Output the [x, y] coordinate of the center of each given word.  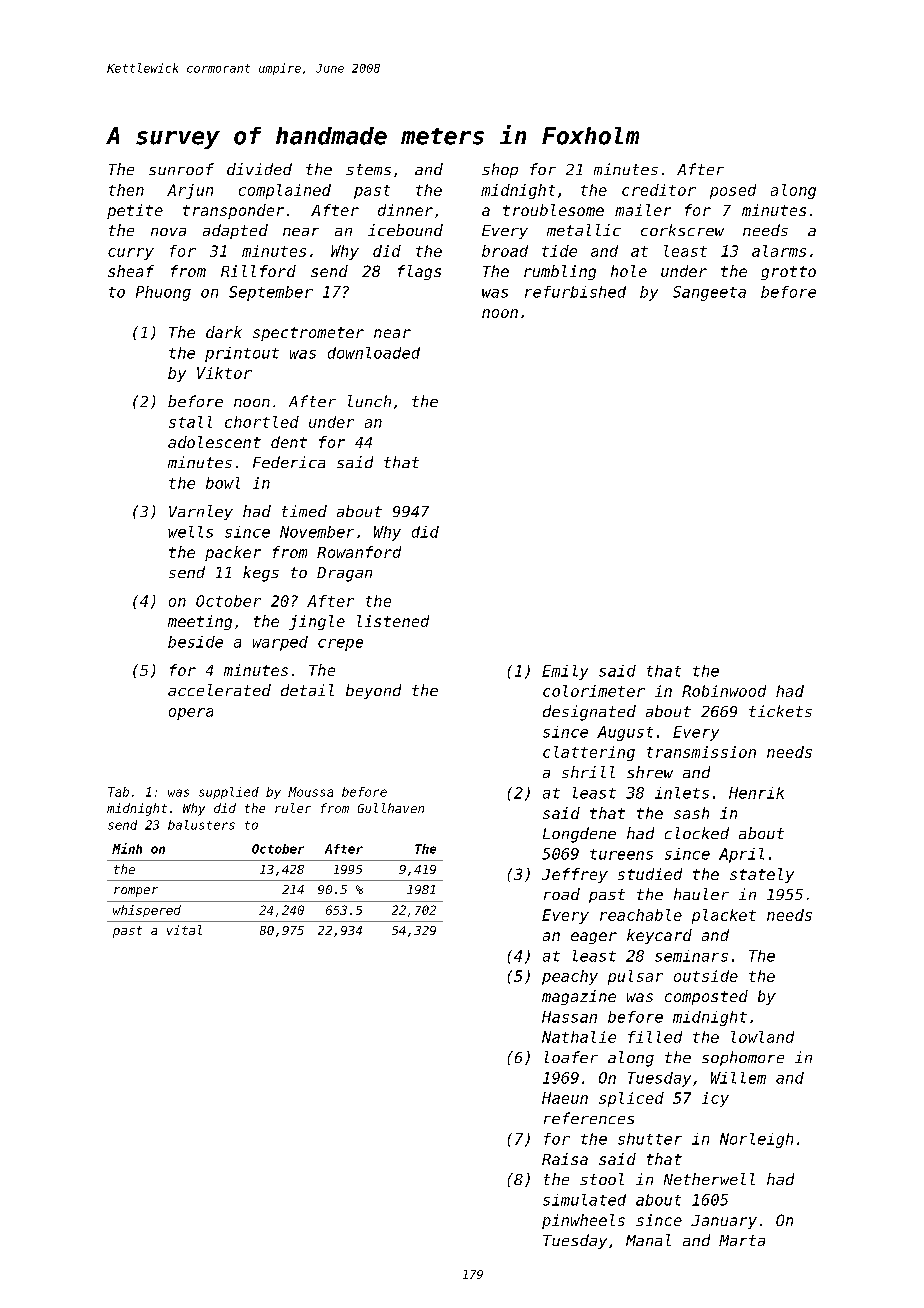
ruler [293, 808]
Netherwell [709, 1179]
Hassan [569, 1017]
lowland [762, 1037]
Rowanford [359, 552]
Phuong [163, 293]
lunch [369, 401]
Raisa [565, 1159]
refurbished [575, 292]
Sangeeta [709, 293]
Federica [289, 462]
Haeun [565, 1098]
